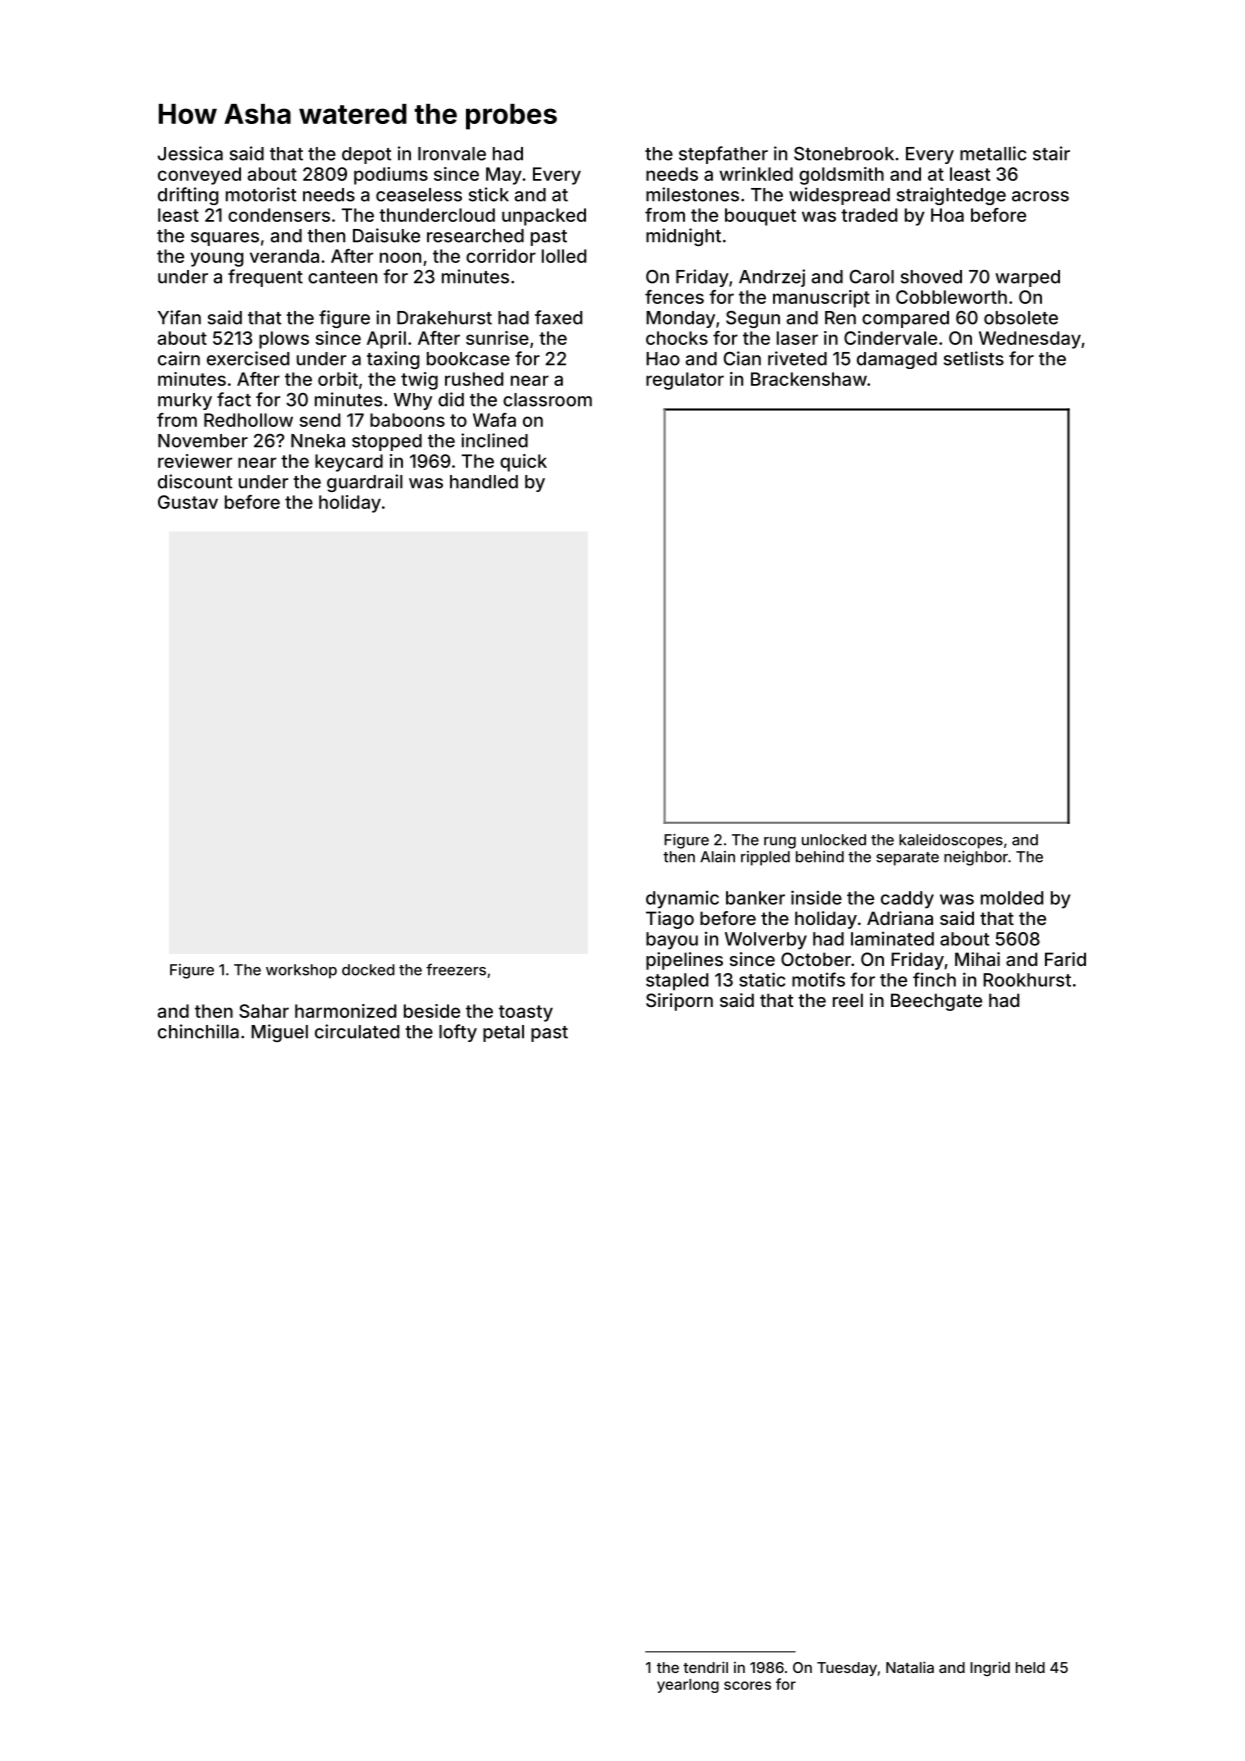 The height and width of the screenshot is (1761, 1245). What do you see at coordinates (705, 1667) in the screenshot?
I see `tendril` at bounding box center [705, 1667].
